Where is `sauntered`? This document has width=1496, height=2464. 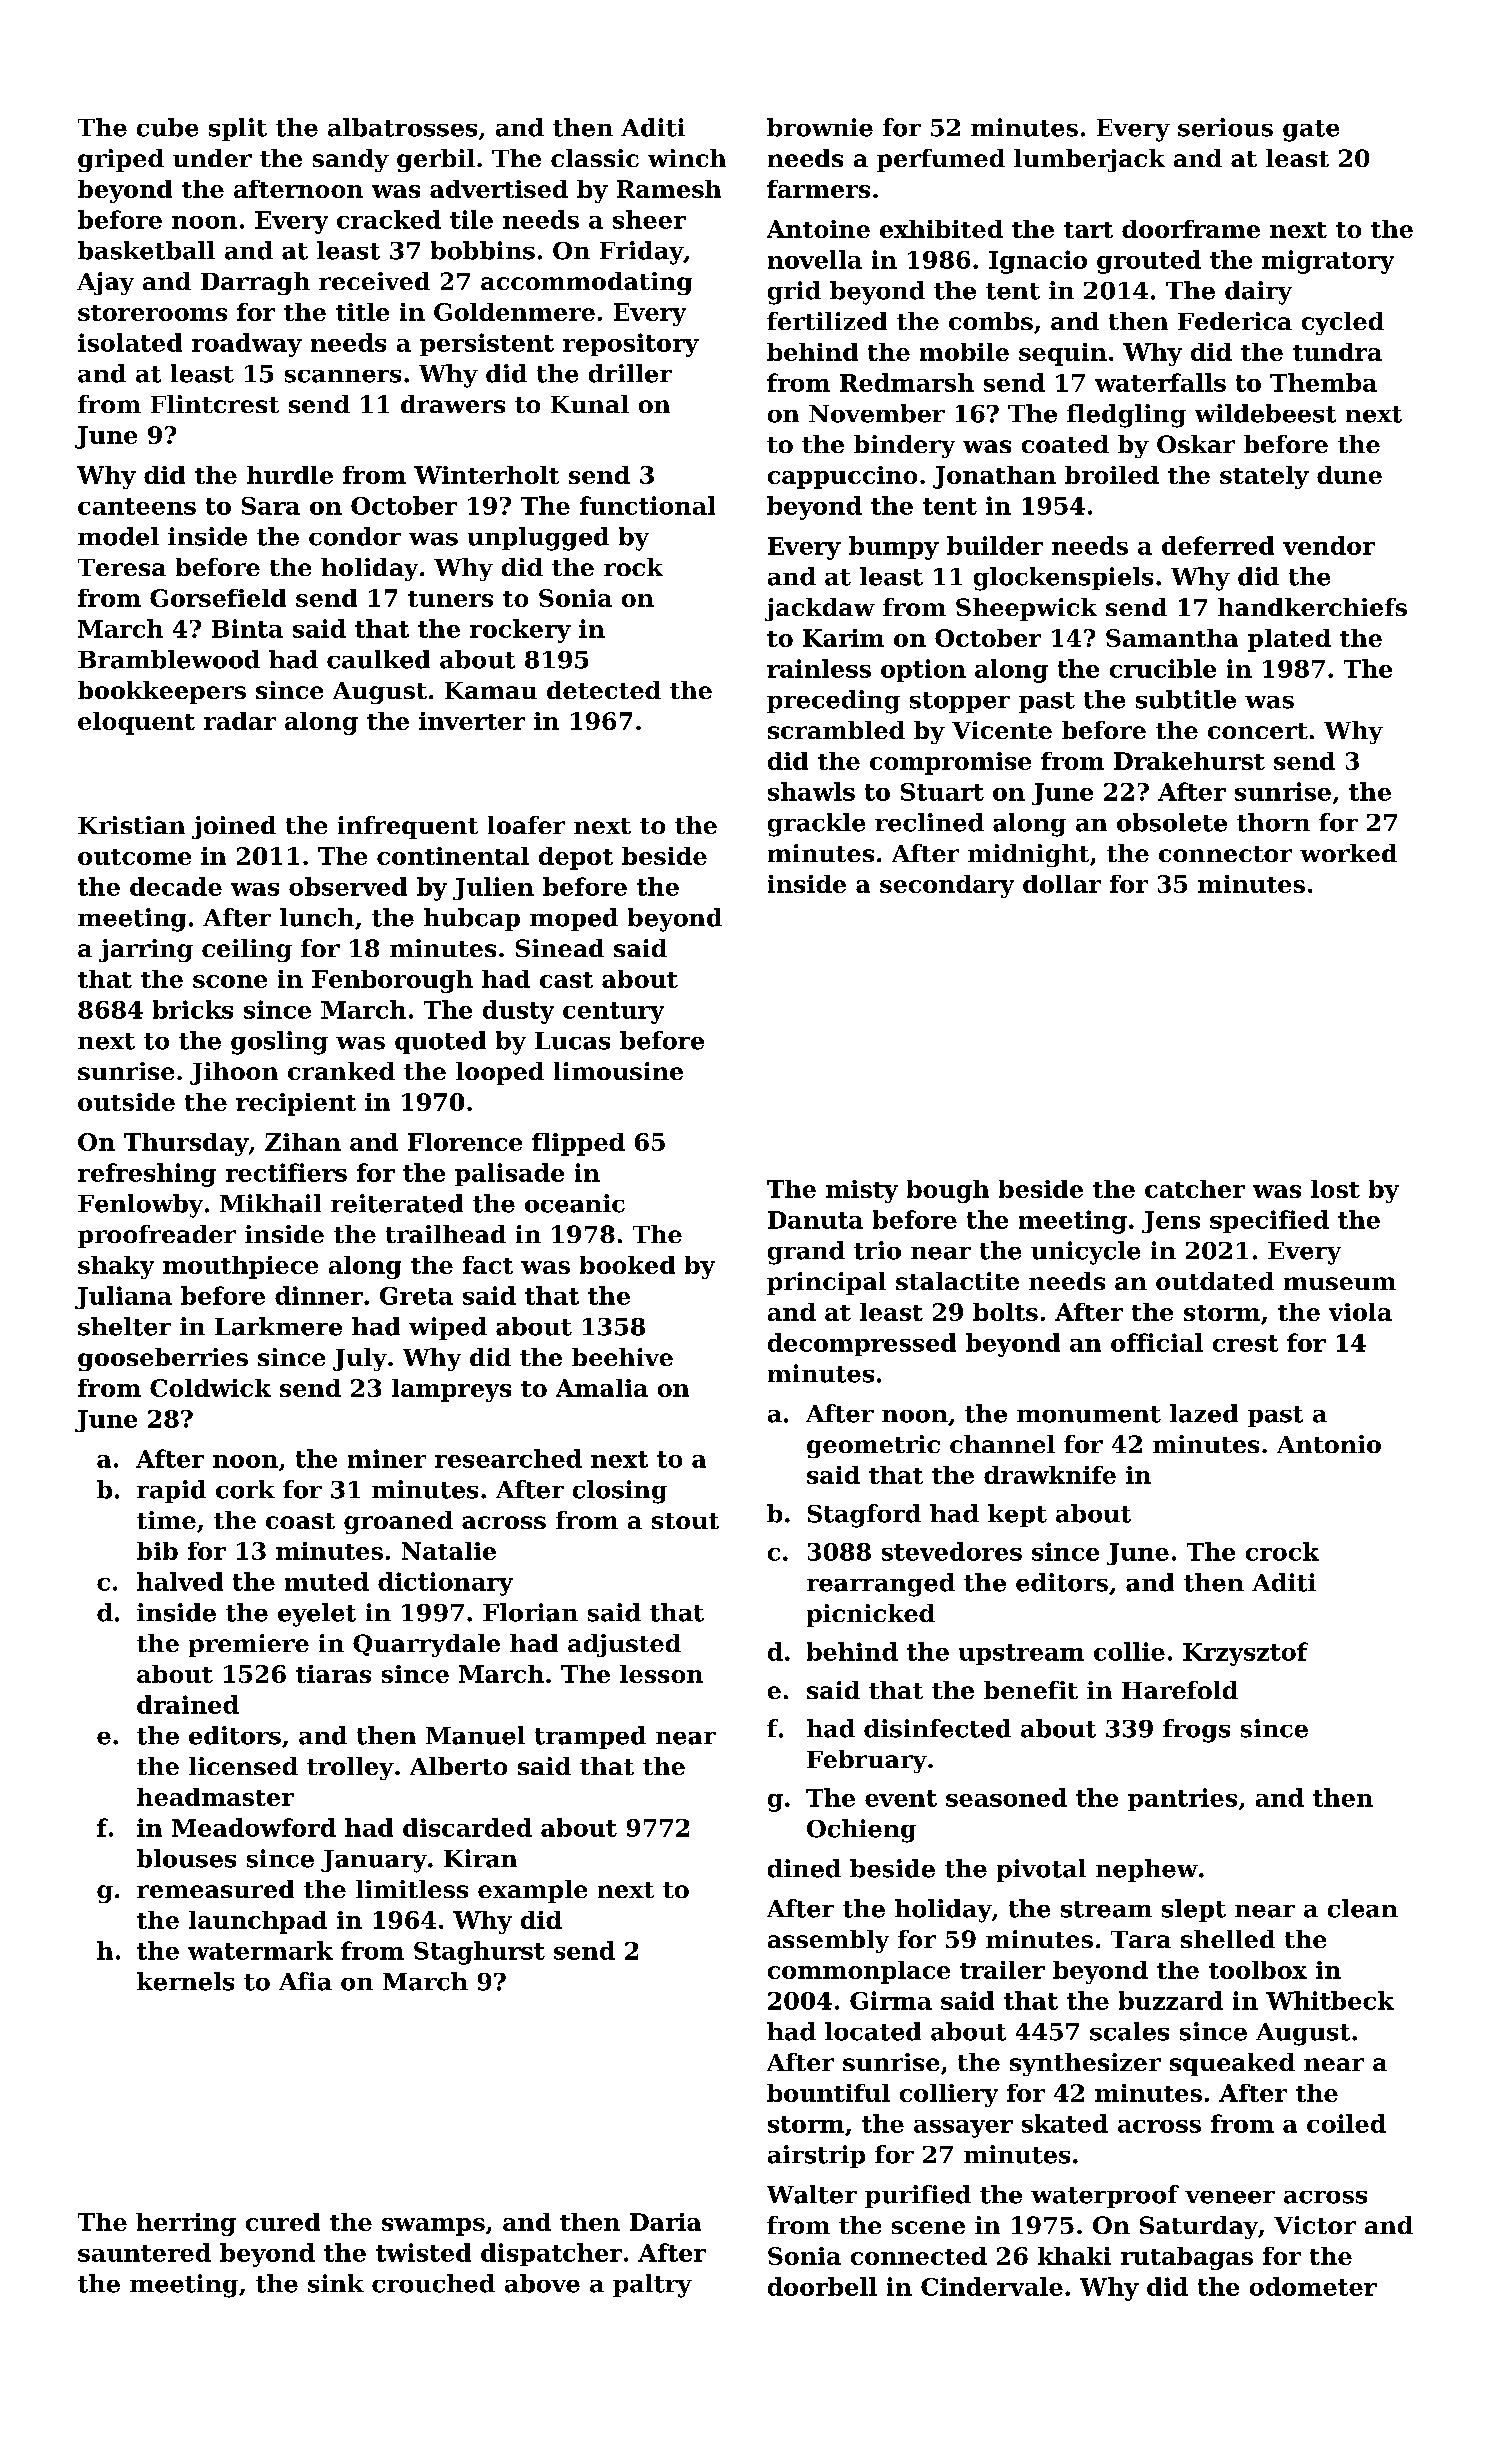 sauntered is located at coordinates (144, 2252).
